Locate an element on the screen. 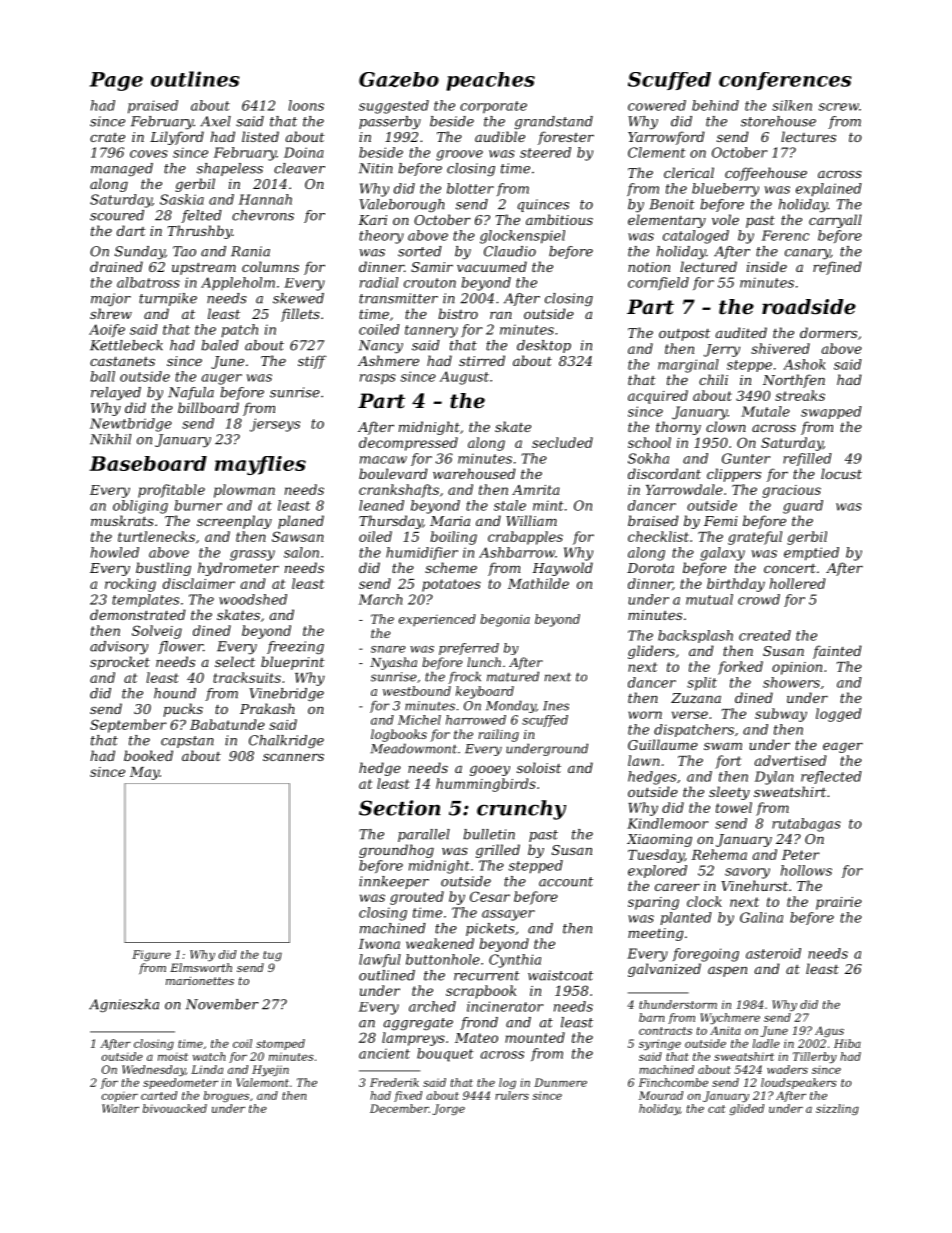  groundhog is located at coordinates (396, 851).
